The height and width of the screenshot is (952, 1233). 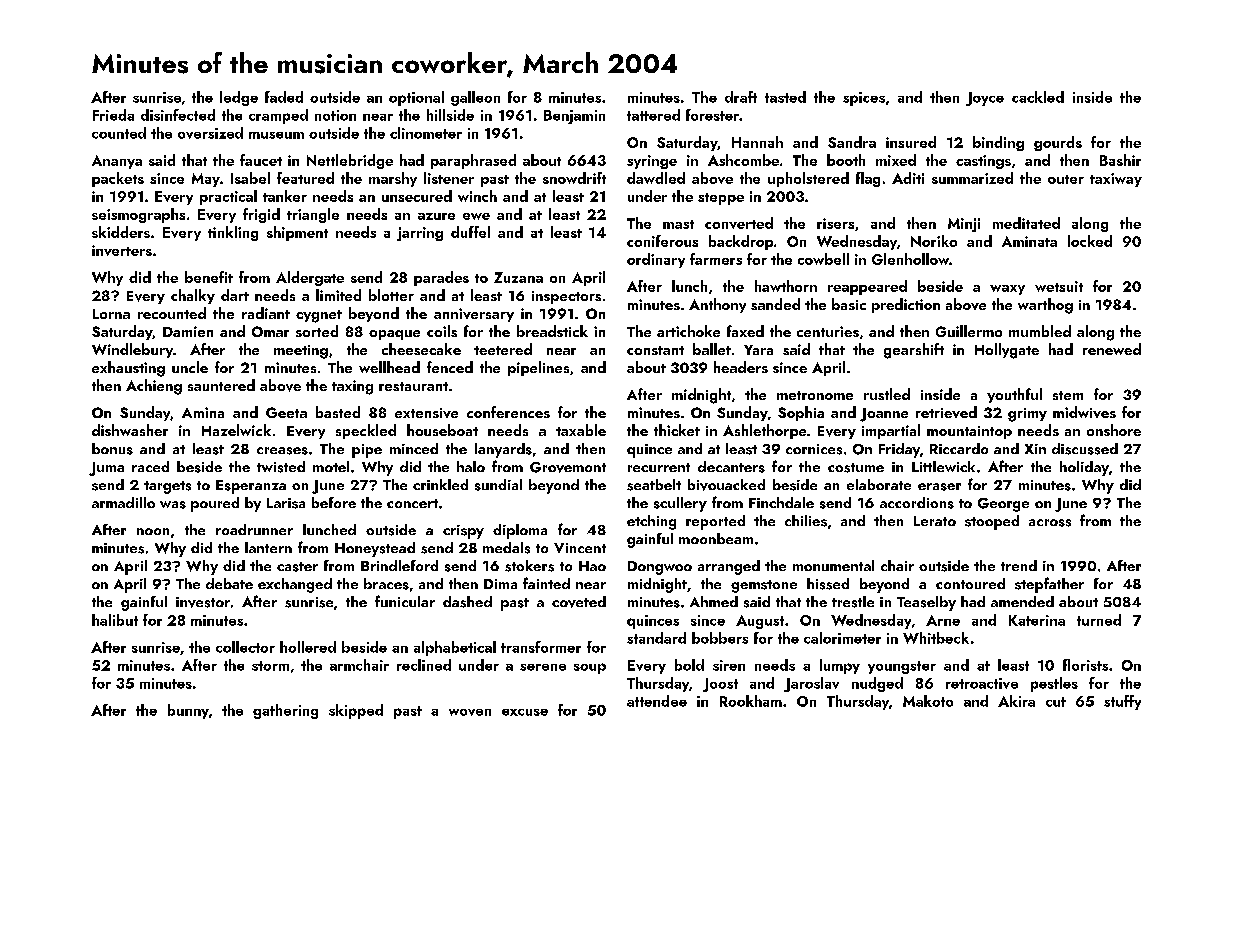 What do you see at coordinates (1099, 620) in the screenshot?
I see `turned` at bounding box center [1099, 620].
